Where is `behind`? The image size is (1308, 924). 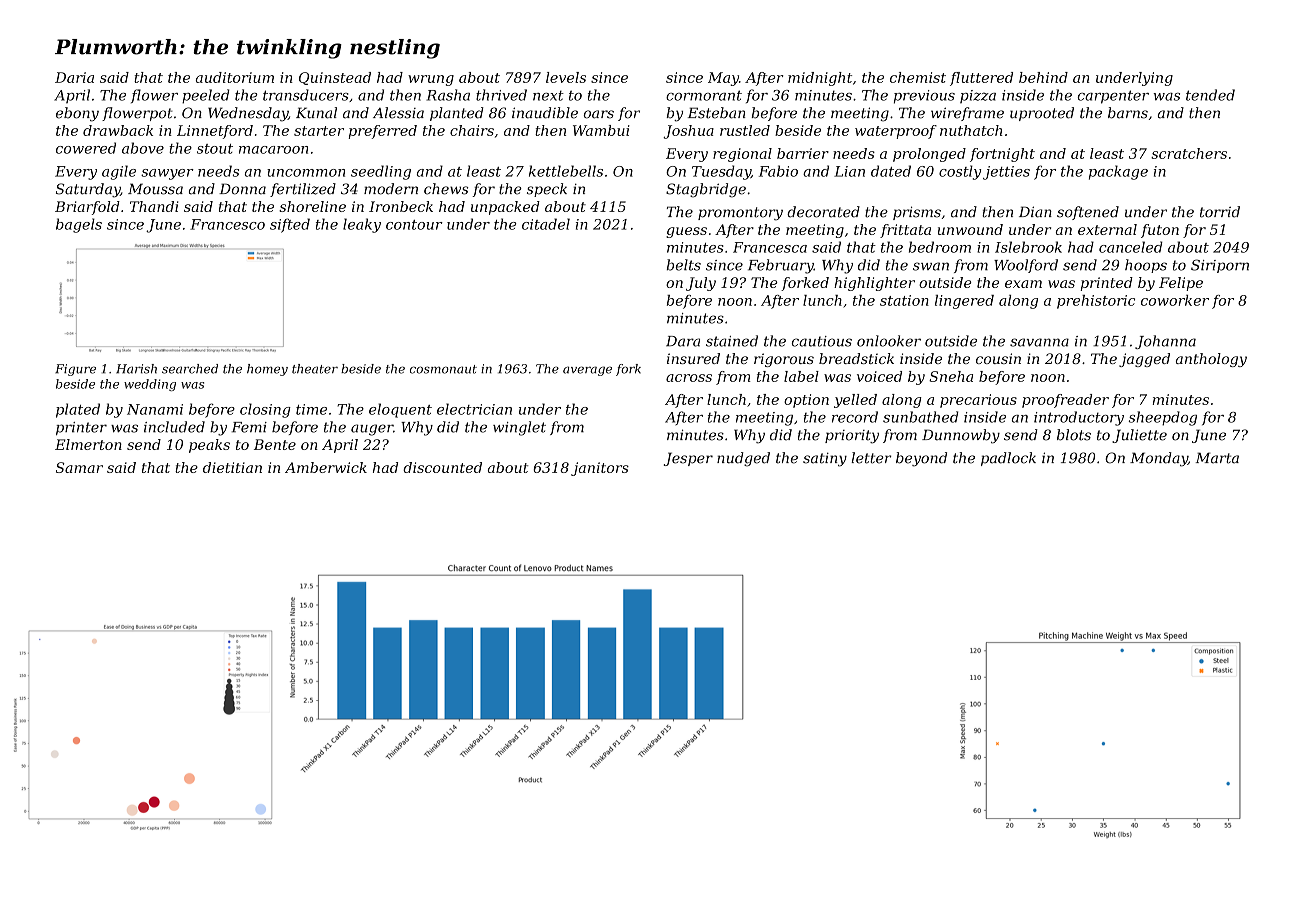 behind is located at coordinates (1043, 77).
